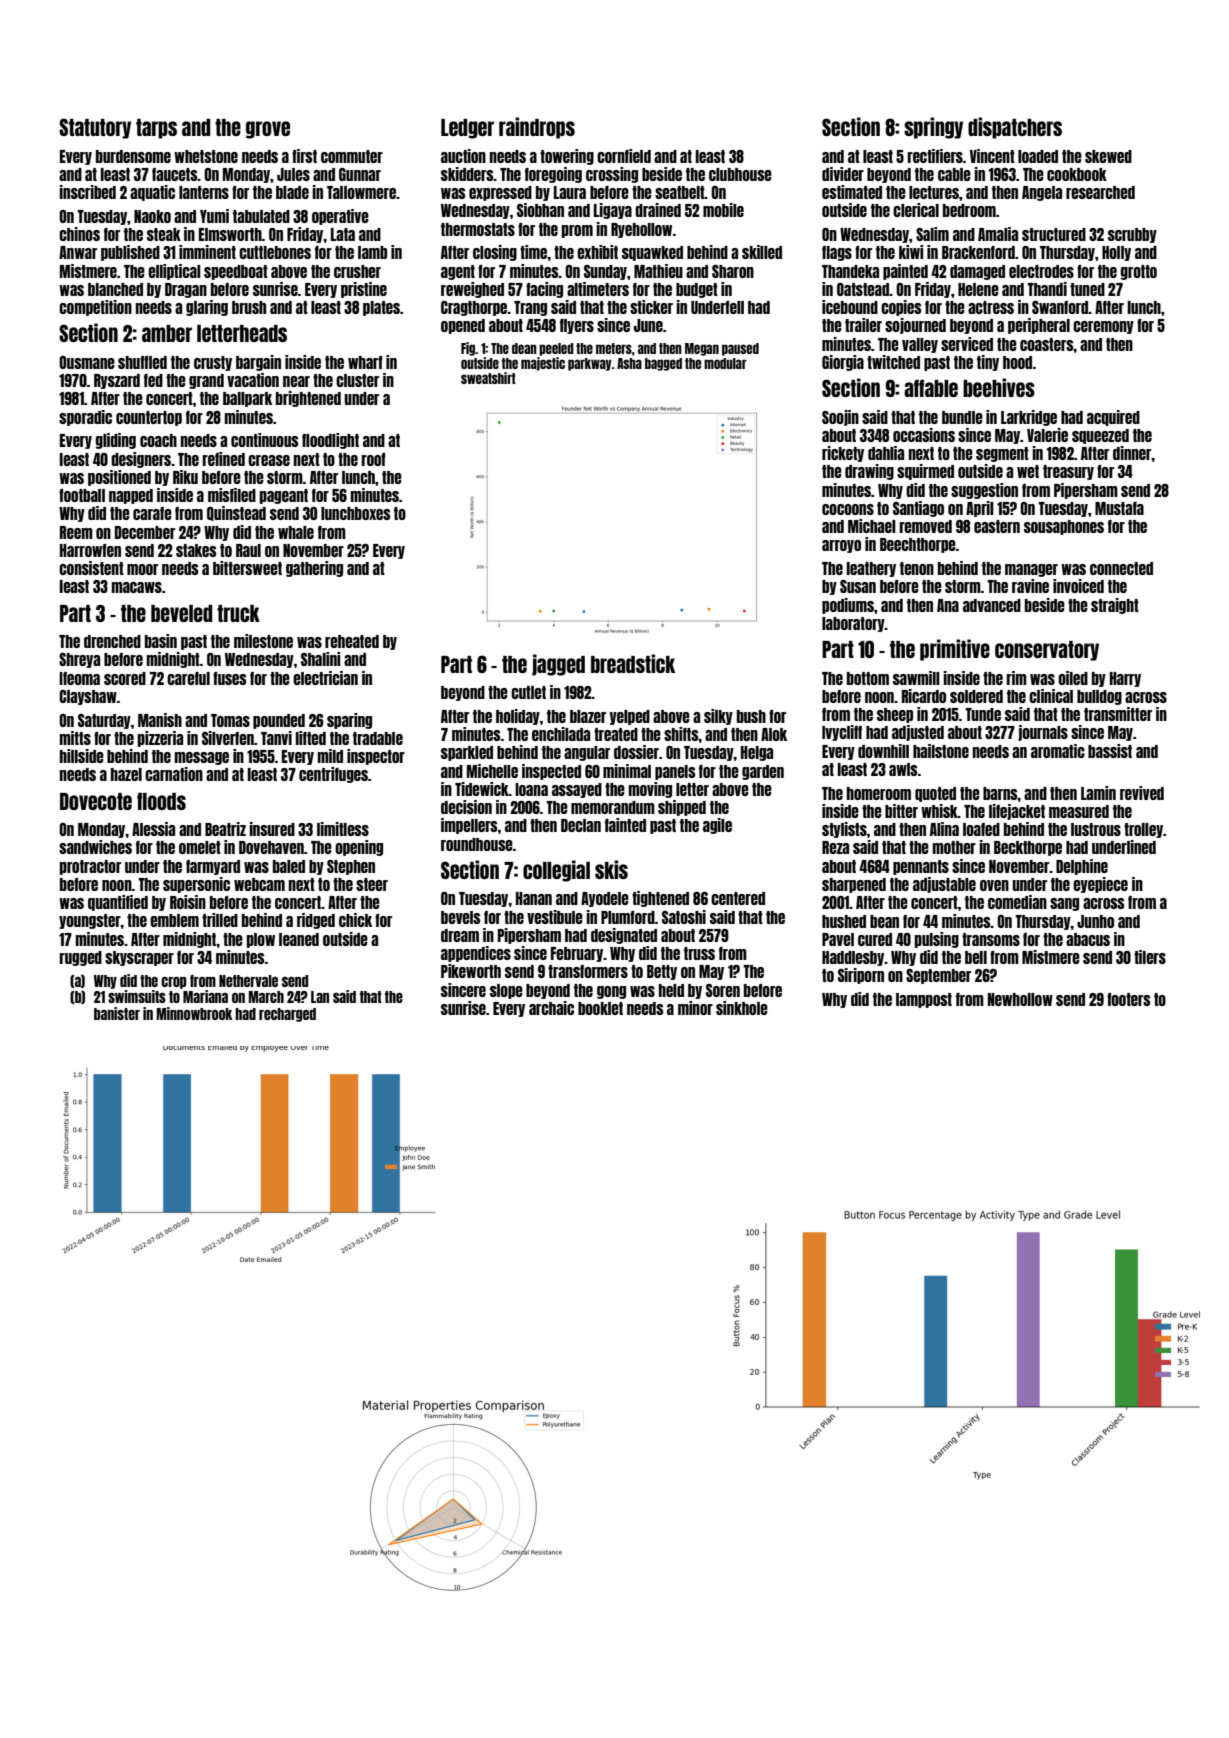 The height and width of the screenshot is (1738, 1229). Describe the element at coordinates (879, 793) in the screenshot. I see `homeroom` at that location.
